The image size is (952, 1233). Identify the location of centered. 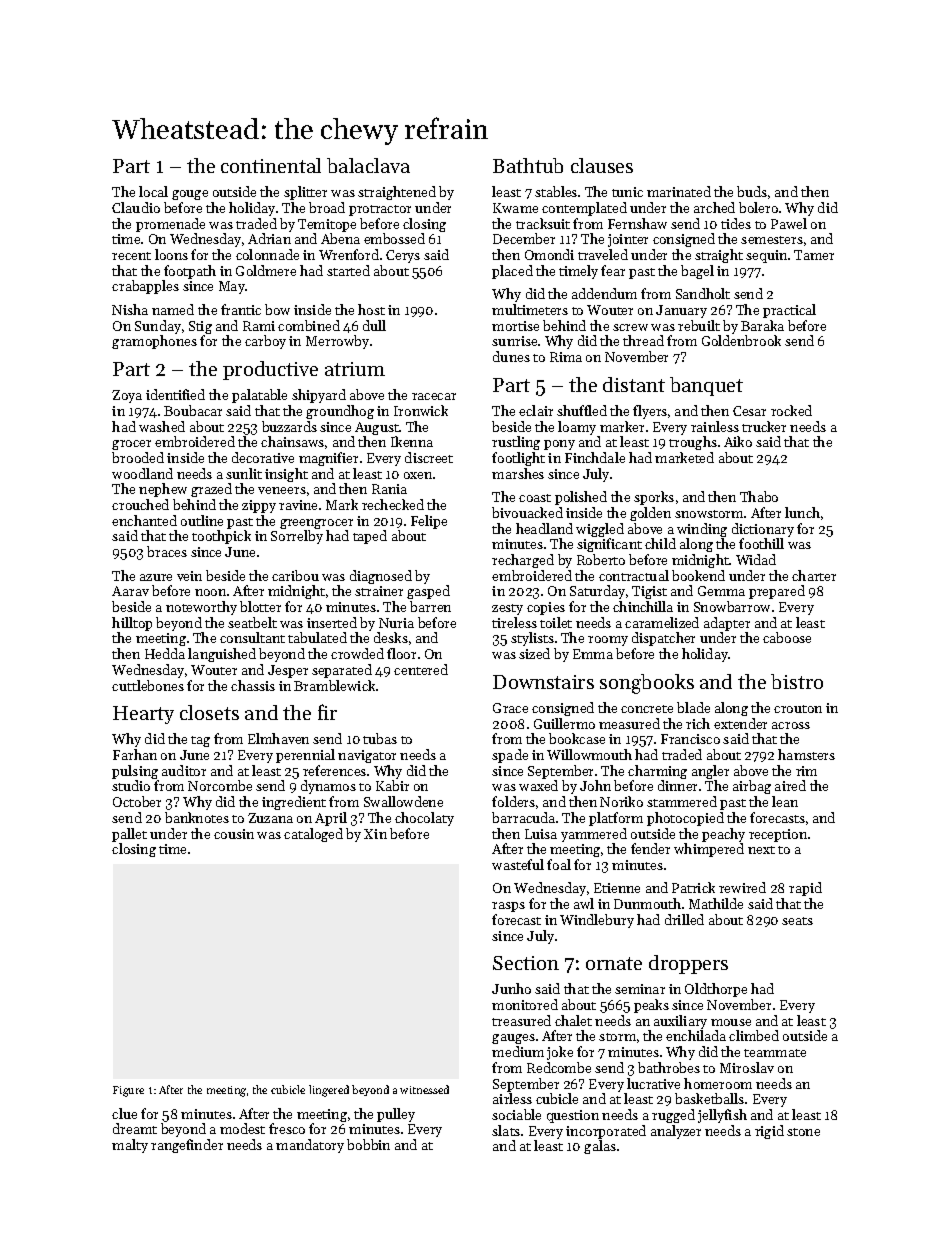
(421, 669).
